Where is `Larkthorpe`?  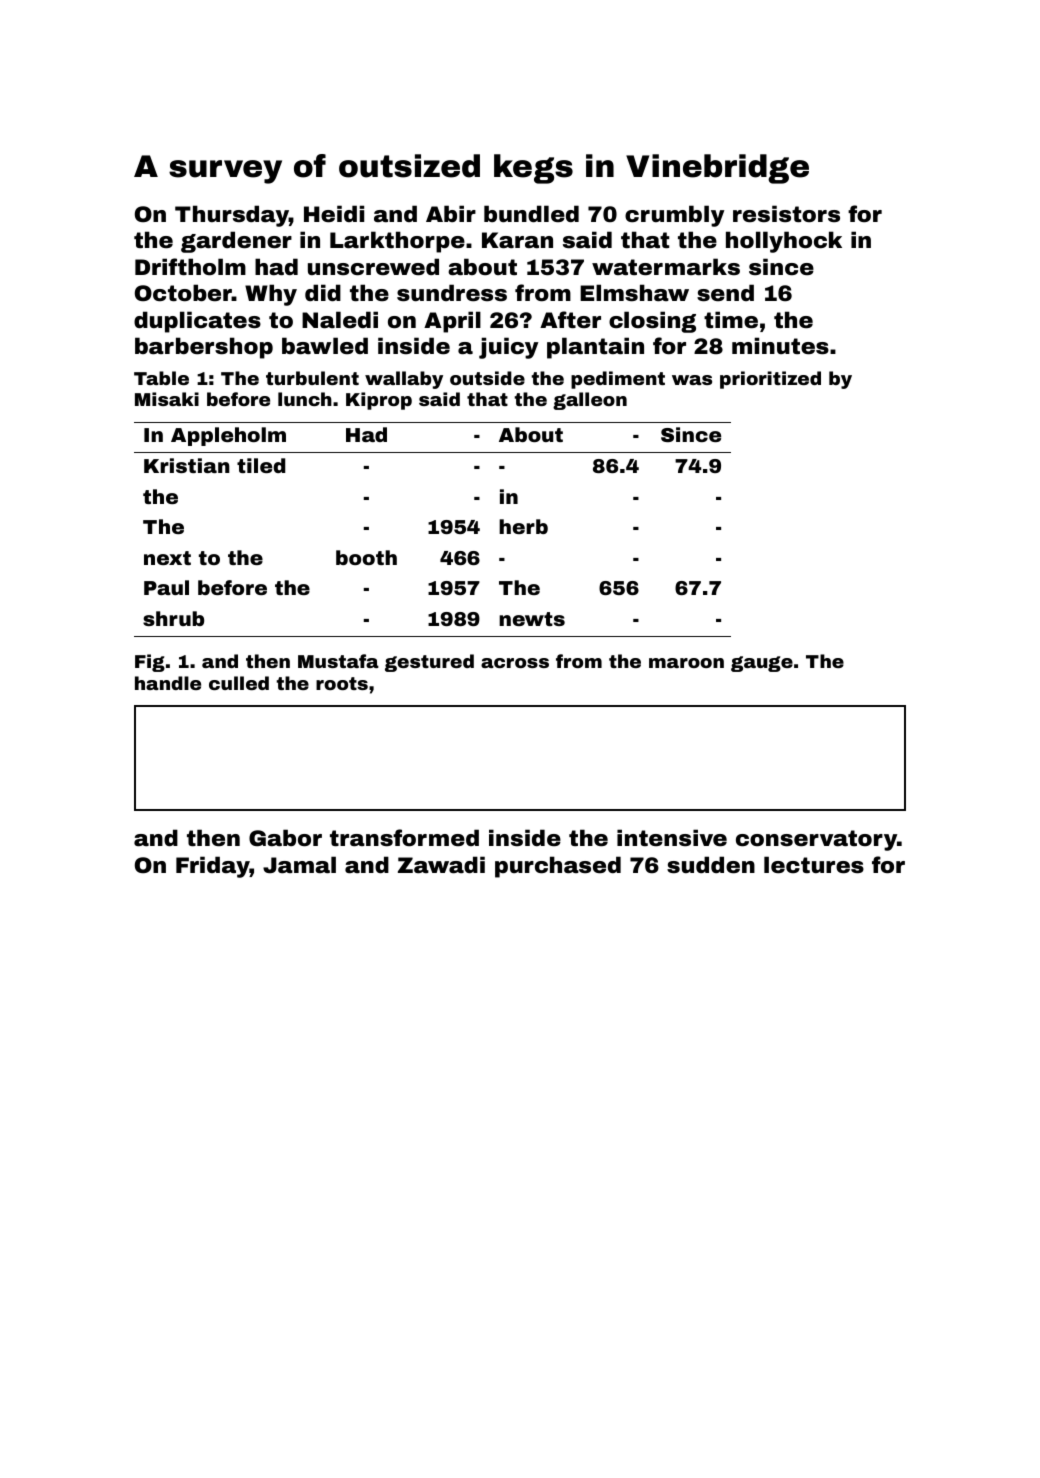
Larkthorpe is located at coordinates (397, 242).
